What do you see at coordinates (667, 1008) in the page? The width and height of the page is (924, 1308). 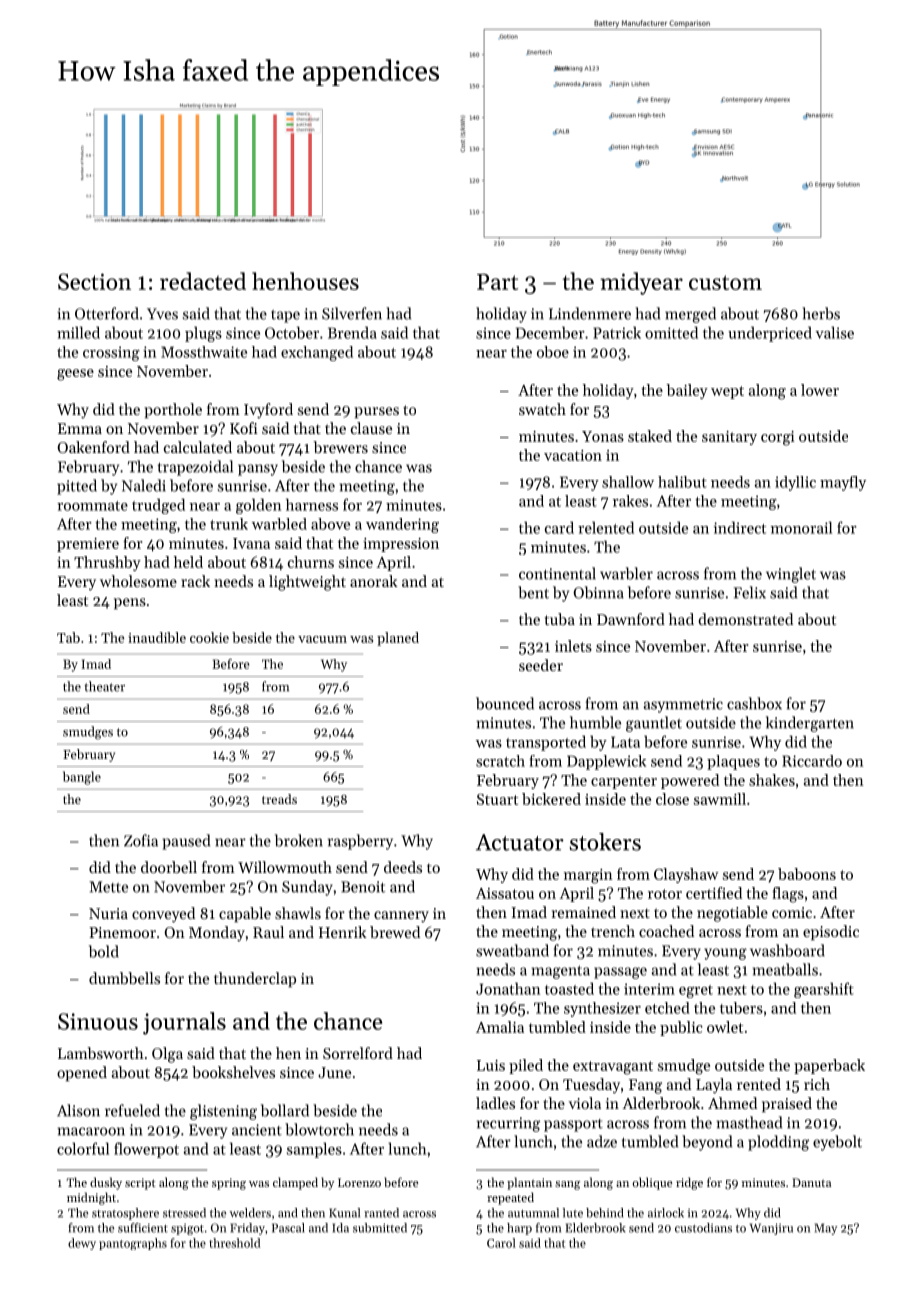 I see `etched` at bounding box center [667, 1008].
